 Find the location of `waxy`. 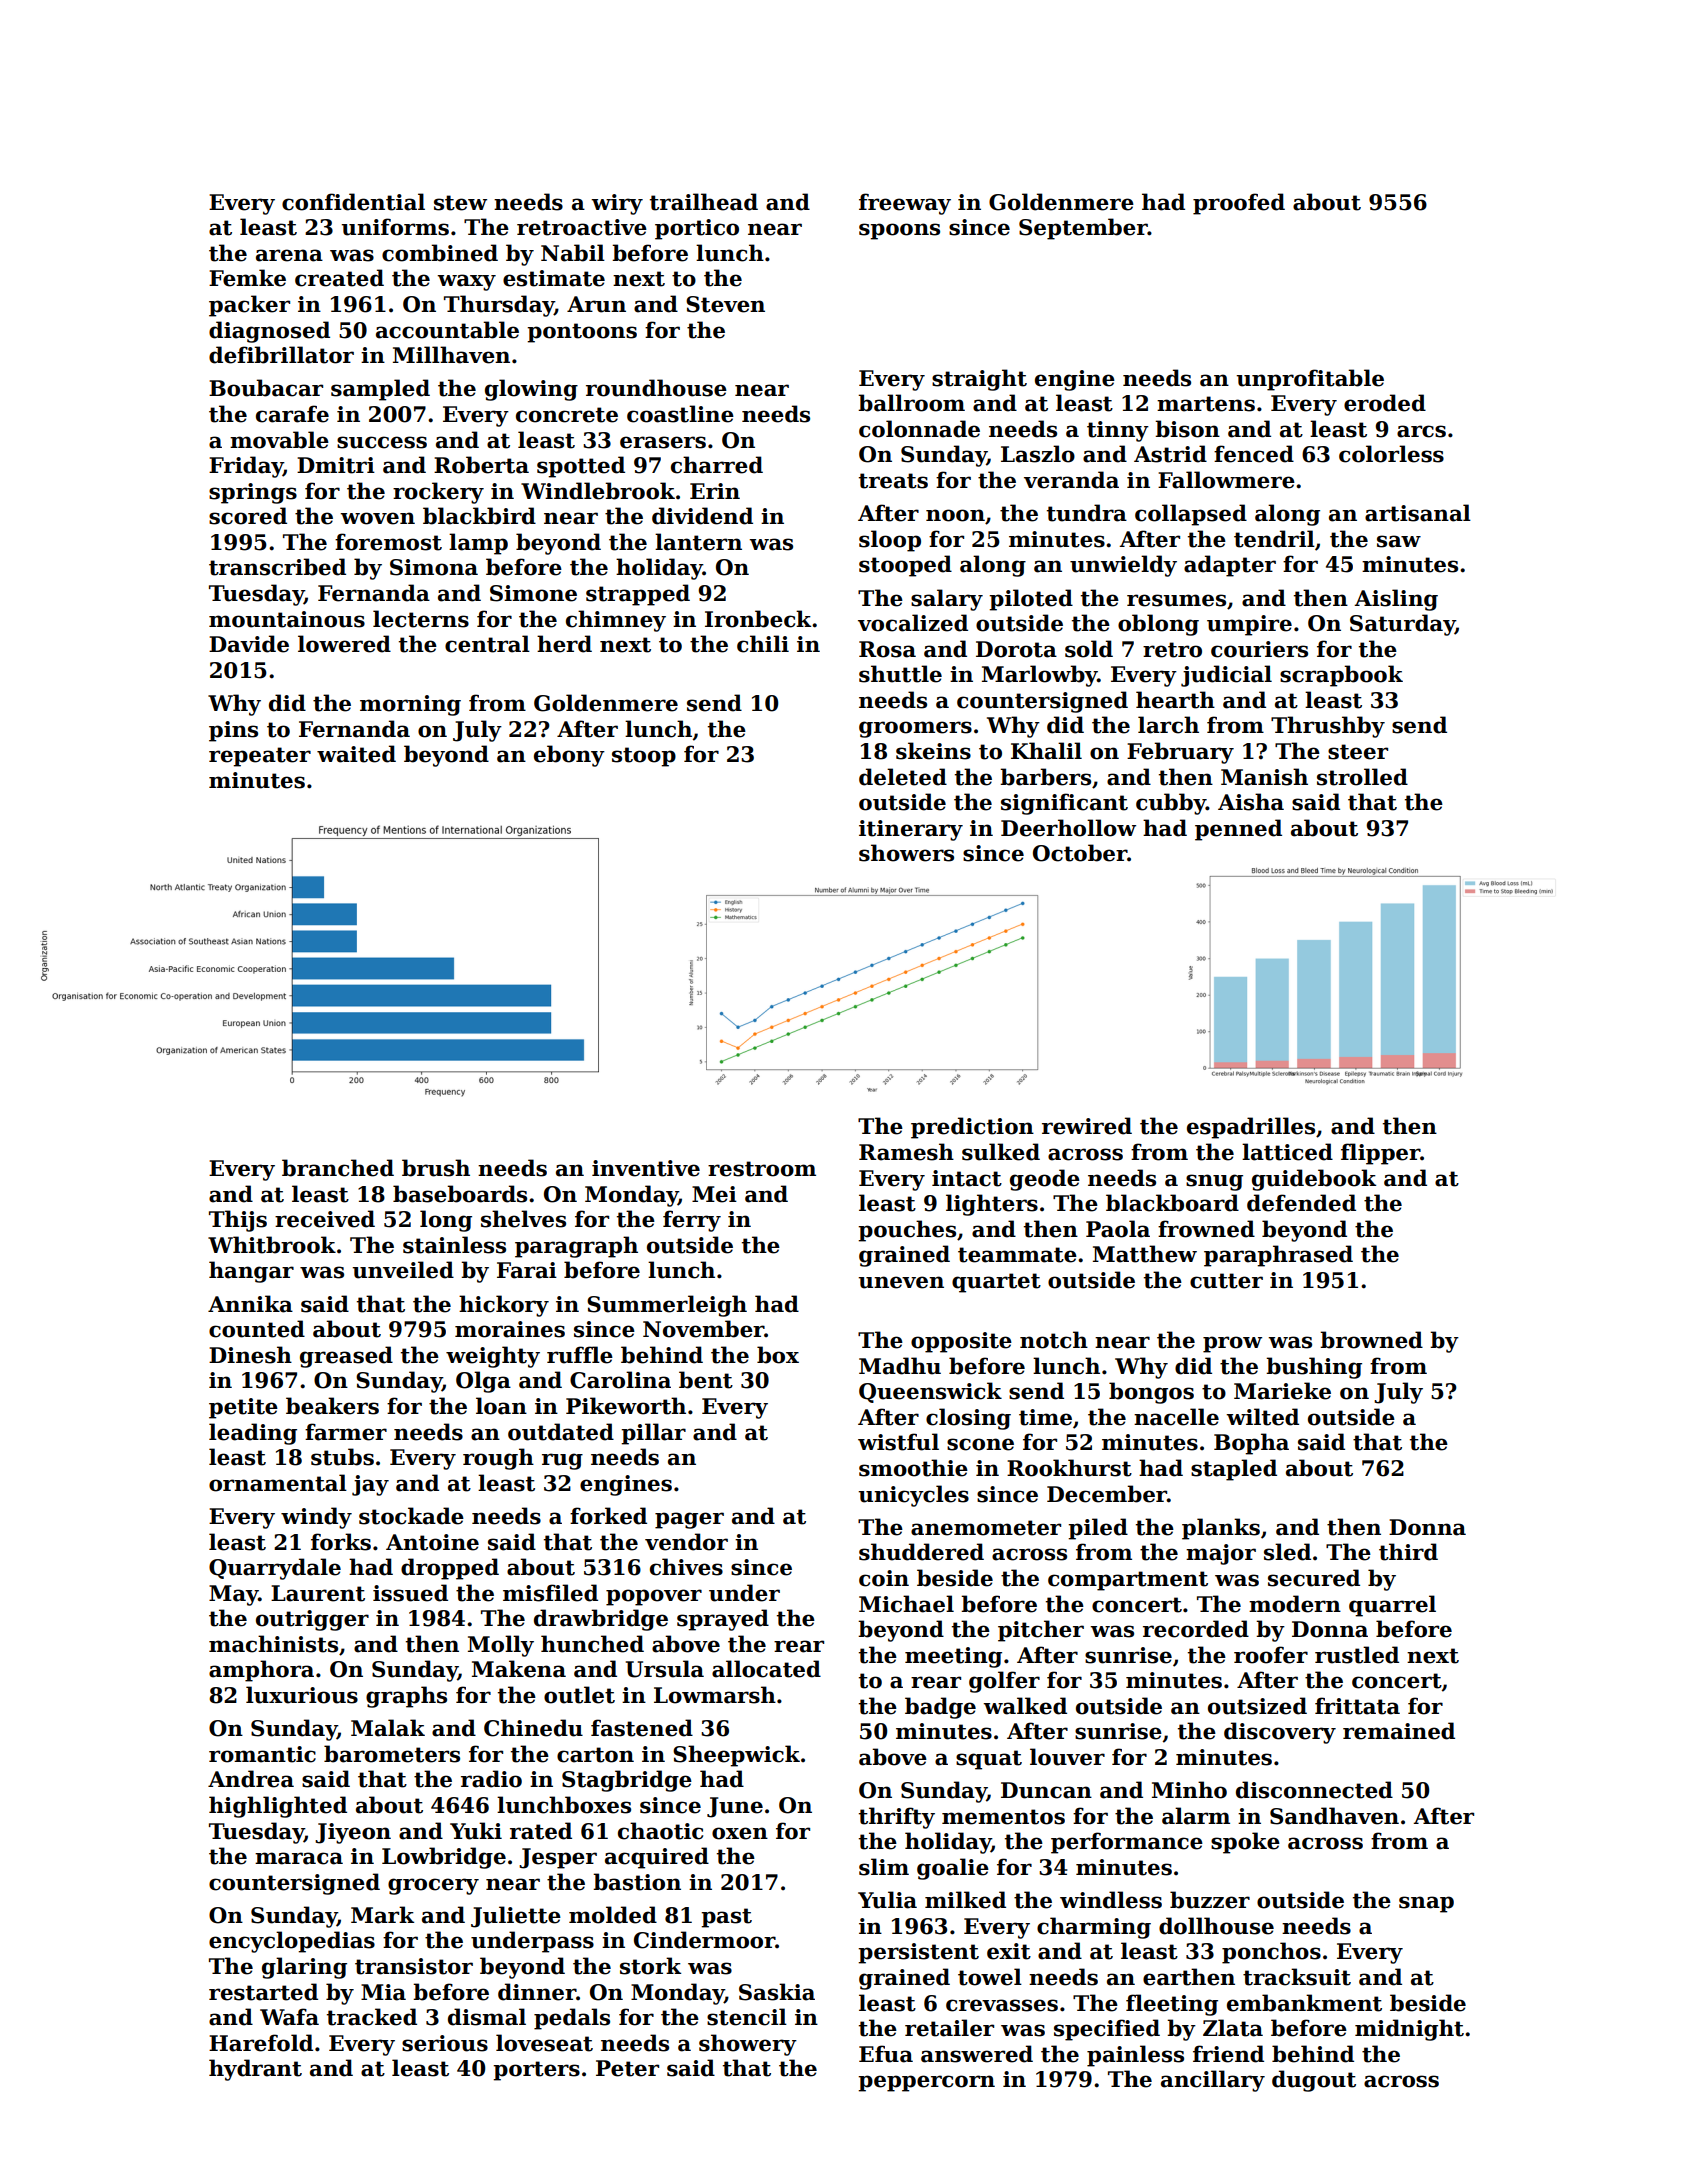

waxy is located at coordinates (466, 282).
